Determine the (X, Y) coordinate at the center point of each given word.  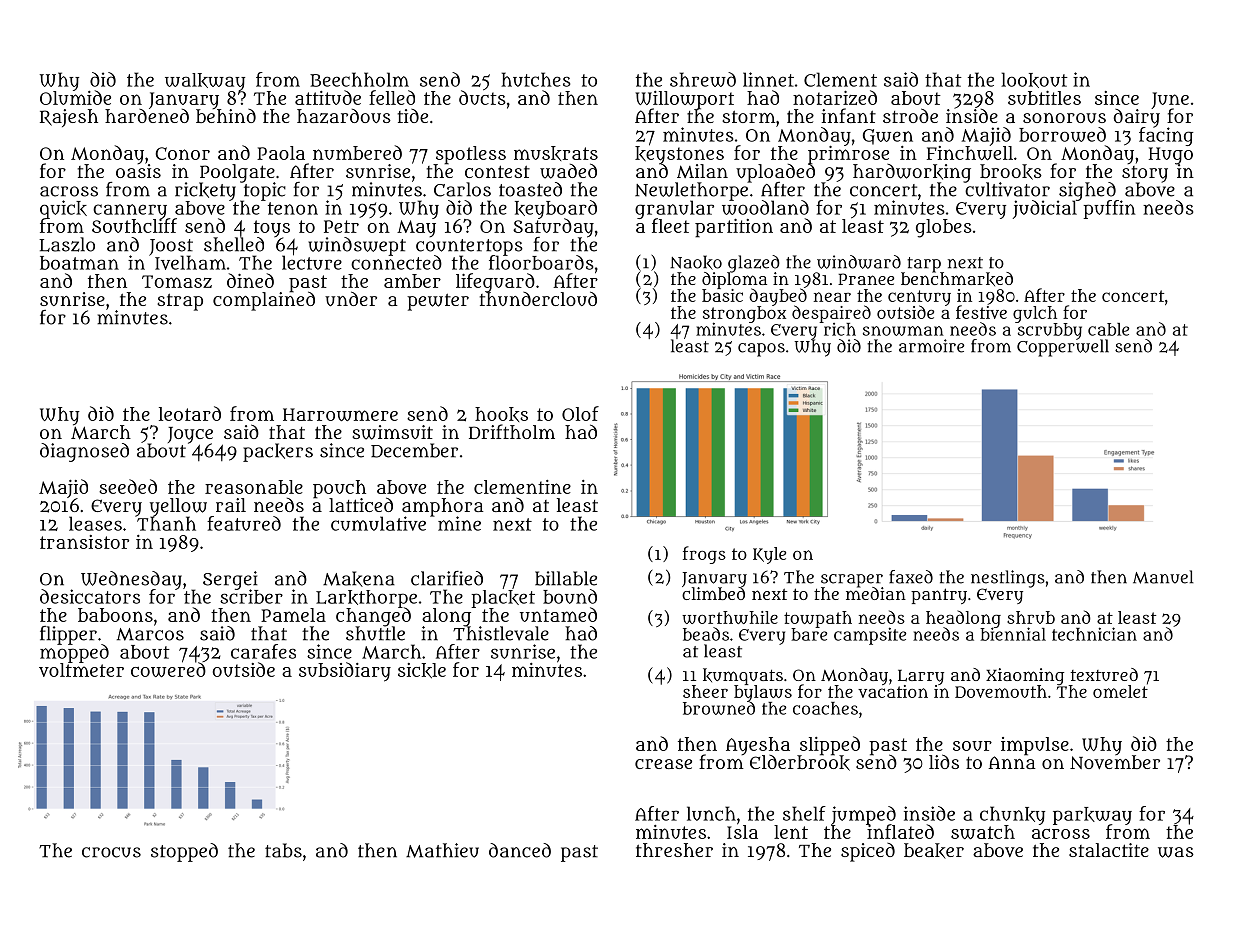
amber (412, 281)
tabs (283, 850)
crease (663, 764)
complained (264, 301)
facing (1166, 136)
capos (761, 350)
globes (944, 228)
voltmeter (81, 670)
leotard (190, 413)
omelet (1120, 691)
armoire (931, 346)
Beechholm (359, 79)
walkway (205, 82)
